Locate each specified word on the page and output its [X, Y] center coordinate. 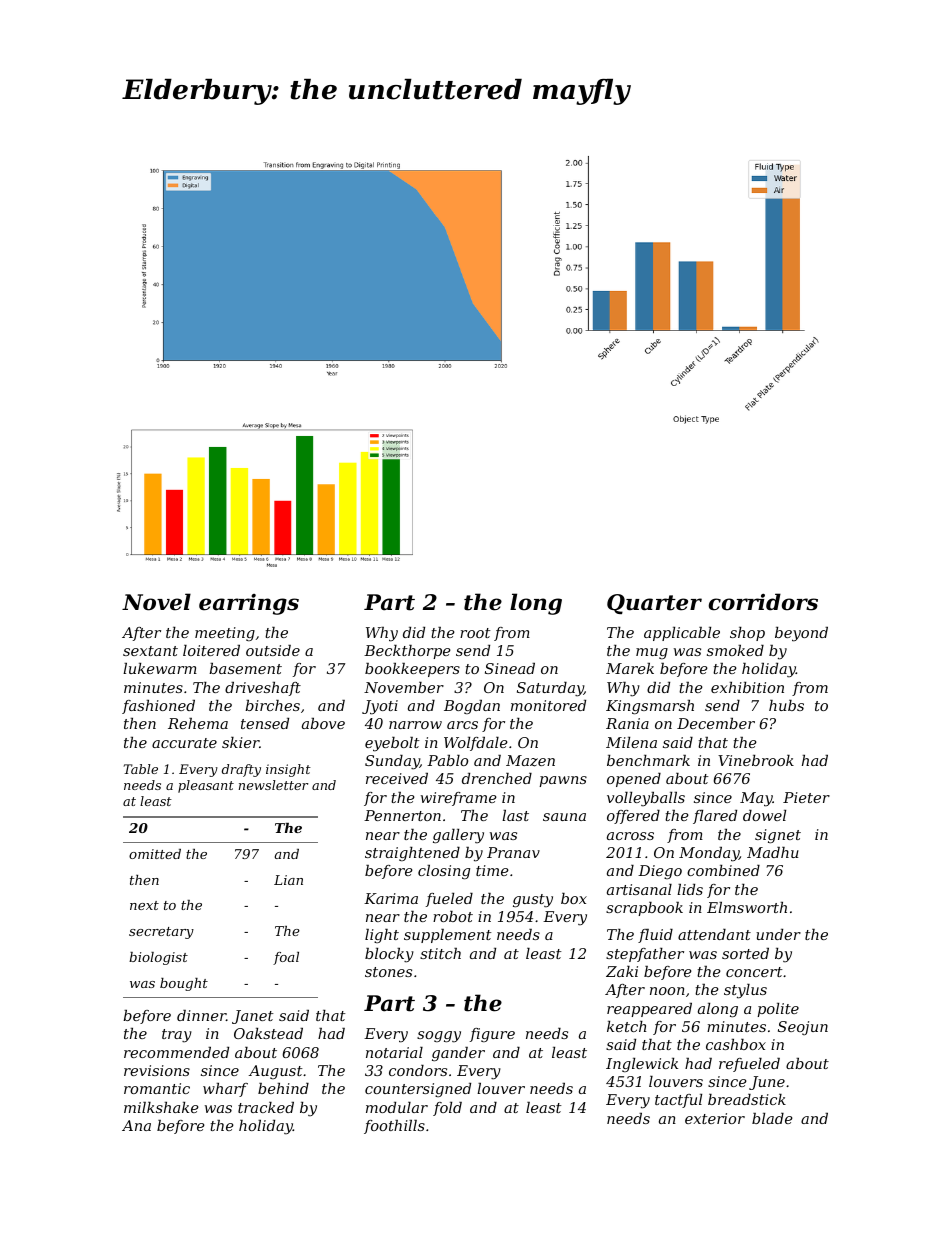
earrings [249, 604]
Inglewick [642, 1065]
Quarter [654, 604]
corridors [763, 602]
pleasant [206, 786]
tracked [266, 1107]
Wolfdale [476, 744]
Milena [631, 742]
